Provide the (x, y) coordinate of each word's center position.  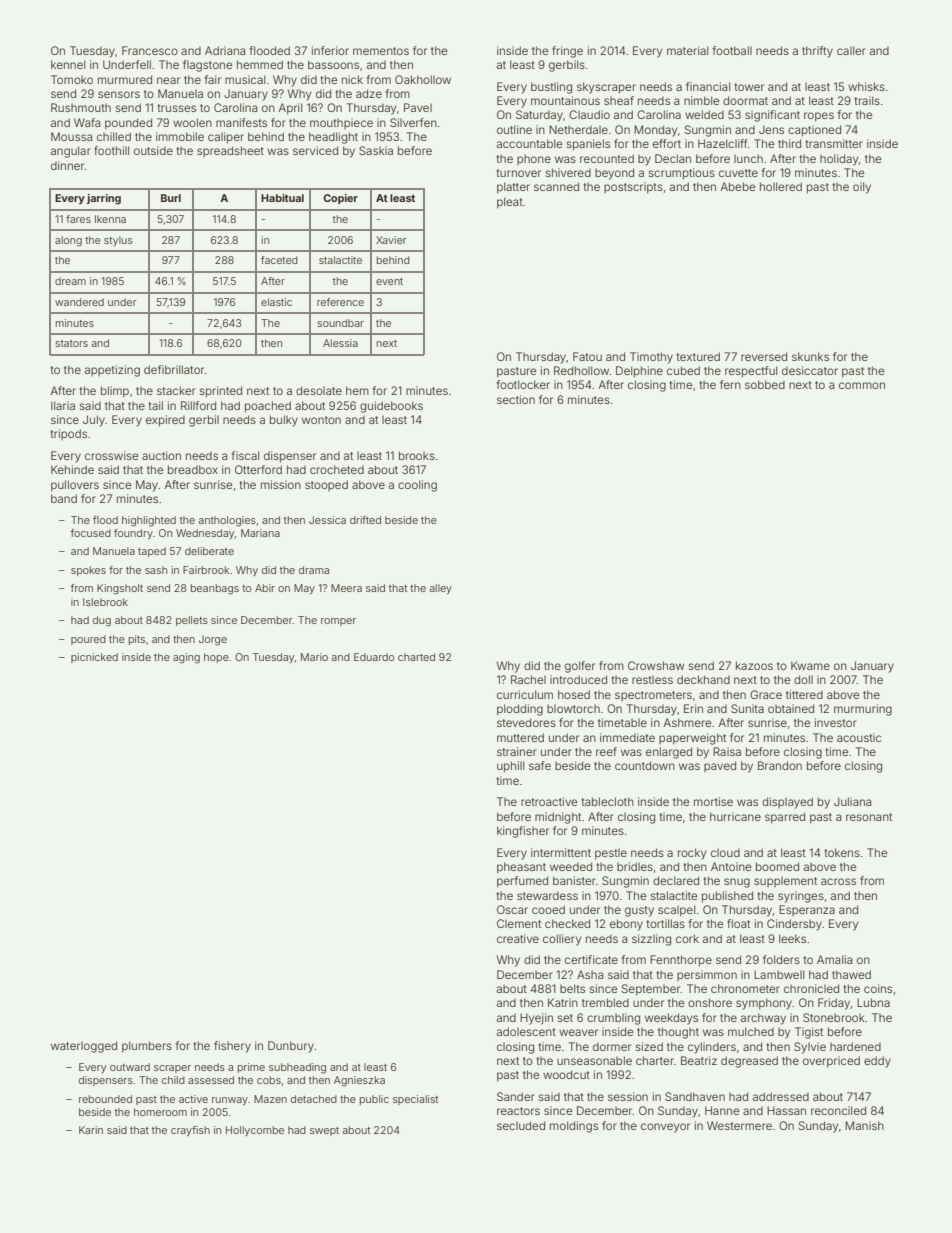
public (374, 1100)
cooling (417, 486)
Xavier (391, 240)
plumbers (147, 1047)
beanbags (215, 589)
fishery (232, 1047)
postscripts (633, 188)
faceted (279, 260)
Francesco (150, 50)
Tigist (809, 1033)
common (862, 385)
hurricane (735, 816)
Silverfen (413, 122)
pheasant (521, 868)
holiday (839, 160)
